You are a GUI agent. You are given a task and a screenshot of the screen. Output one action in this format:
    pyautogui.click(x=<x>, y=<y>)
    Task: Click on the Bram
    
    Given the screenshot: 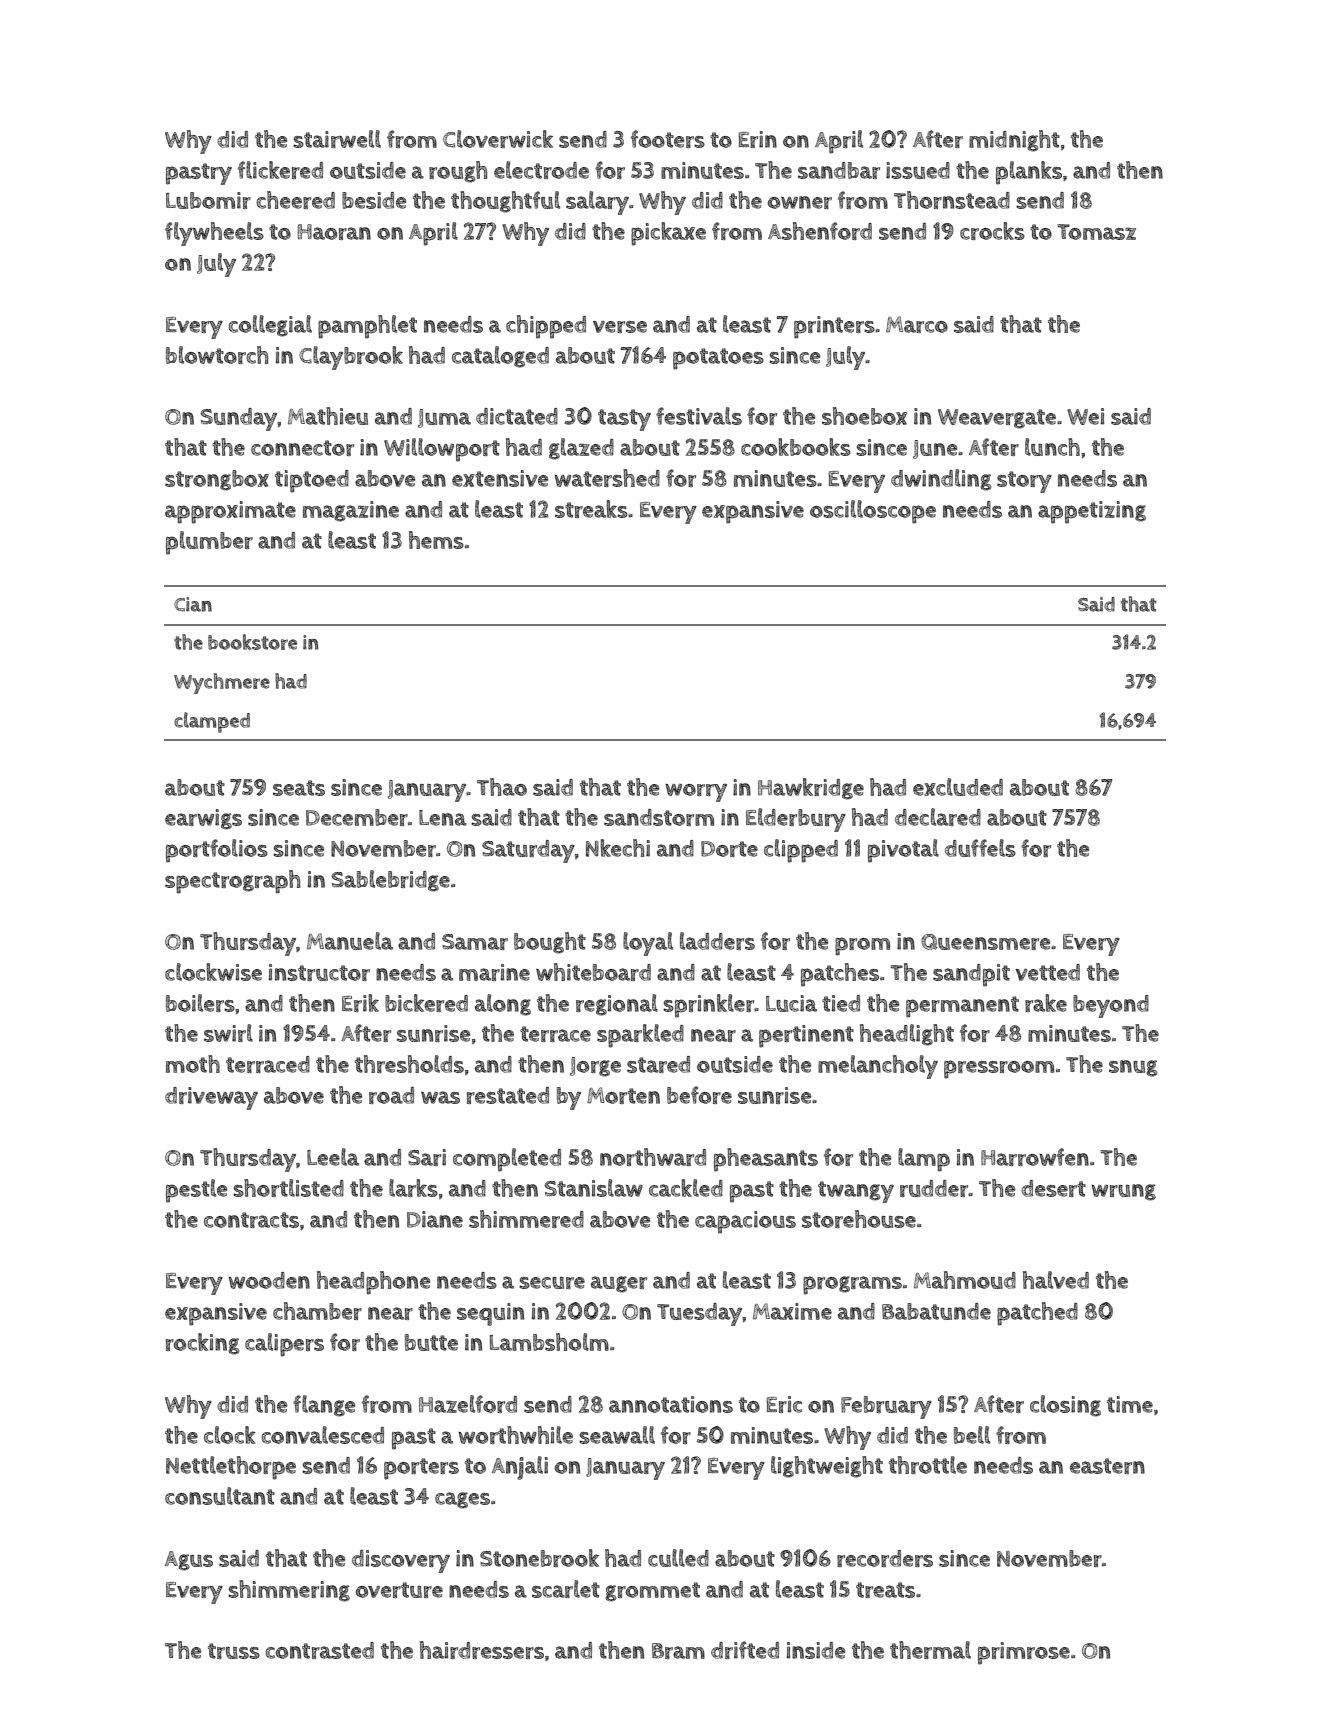 What is the action you would take?
    pyautogui.click(x=678, y=1651)
